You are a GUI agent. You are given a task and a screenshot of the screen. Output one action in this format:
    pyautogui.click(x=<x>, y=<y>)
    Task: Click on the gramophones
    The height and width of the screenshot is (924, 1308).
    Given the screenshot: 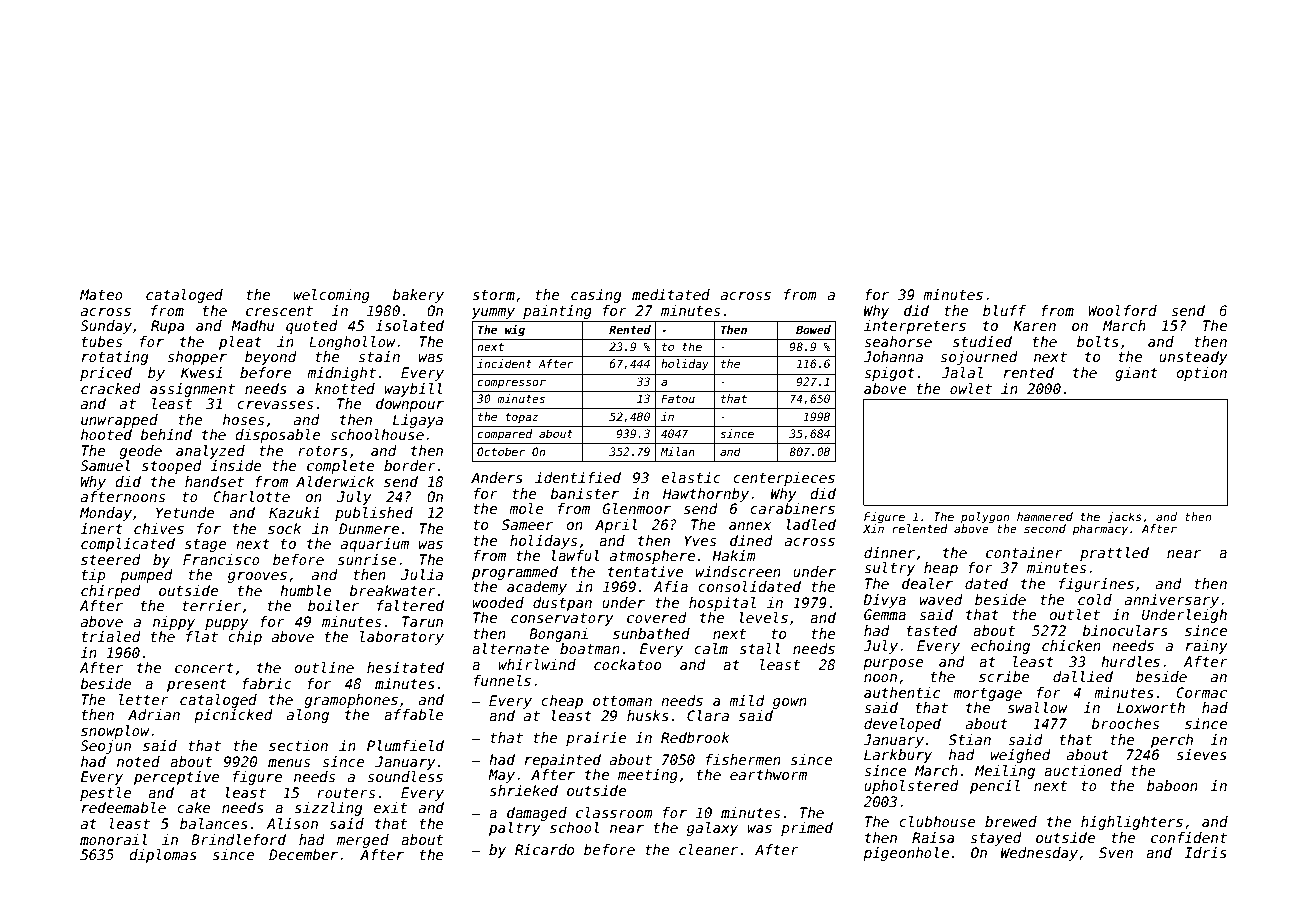 What is the action you would take?
    pyautogui.click(x=351, y=701)
